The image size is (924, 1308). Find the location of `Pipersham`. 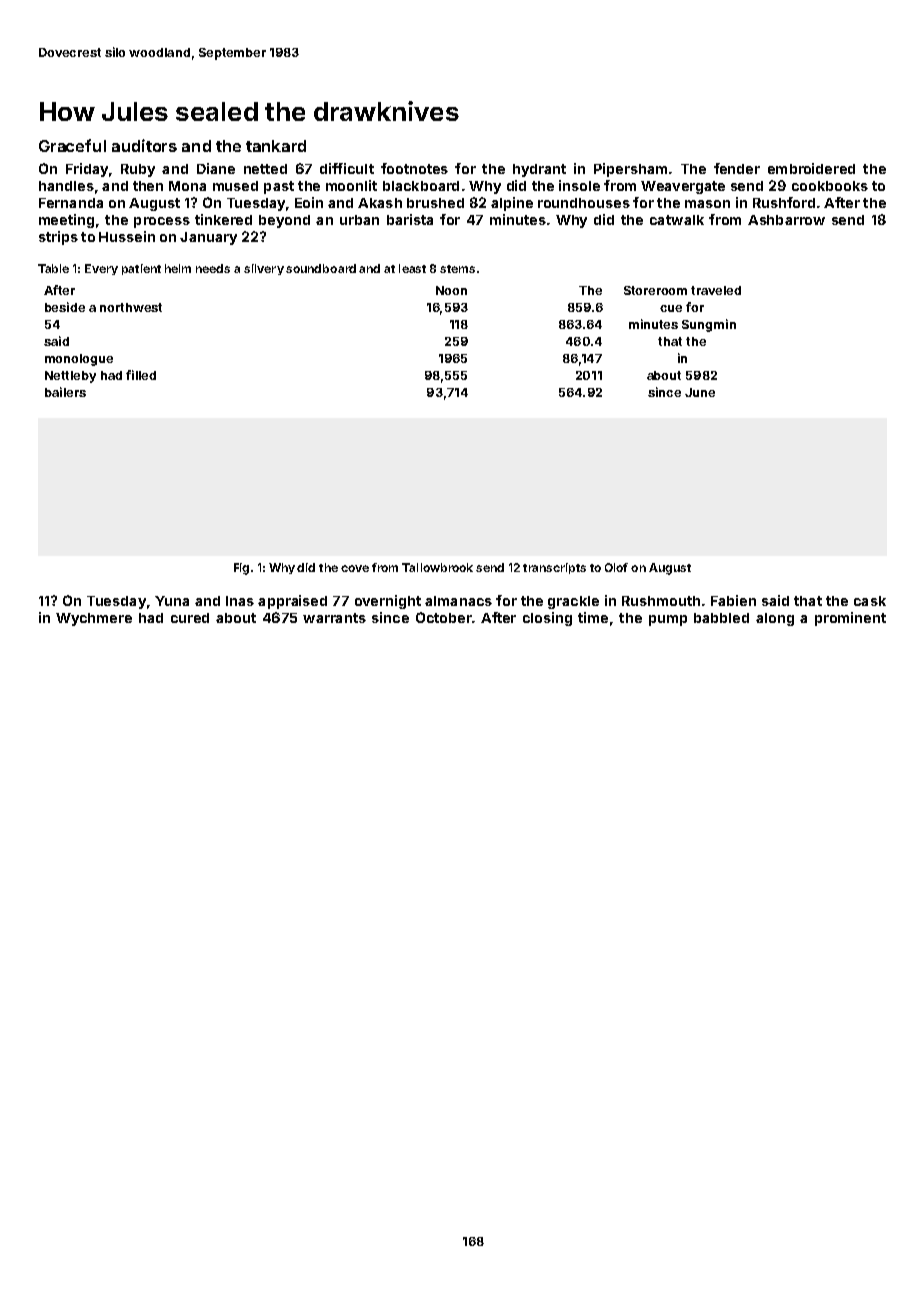

Pipersham is located at coordinates (630, 170).
